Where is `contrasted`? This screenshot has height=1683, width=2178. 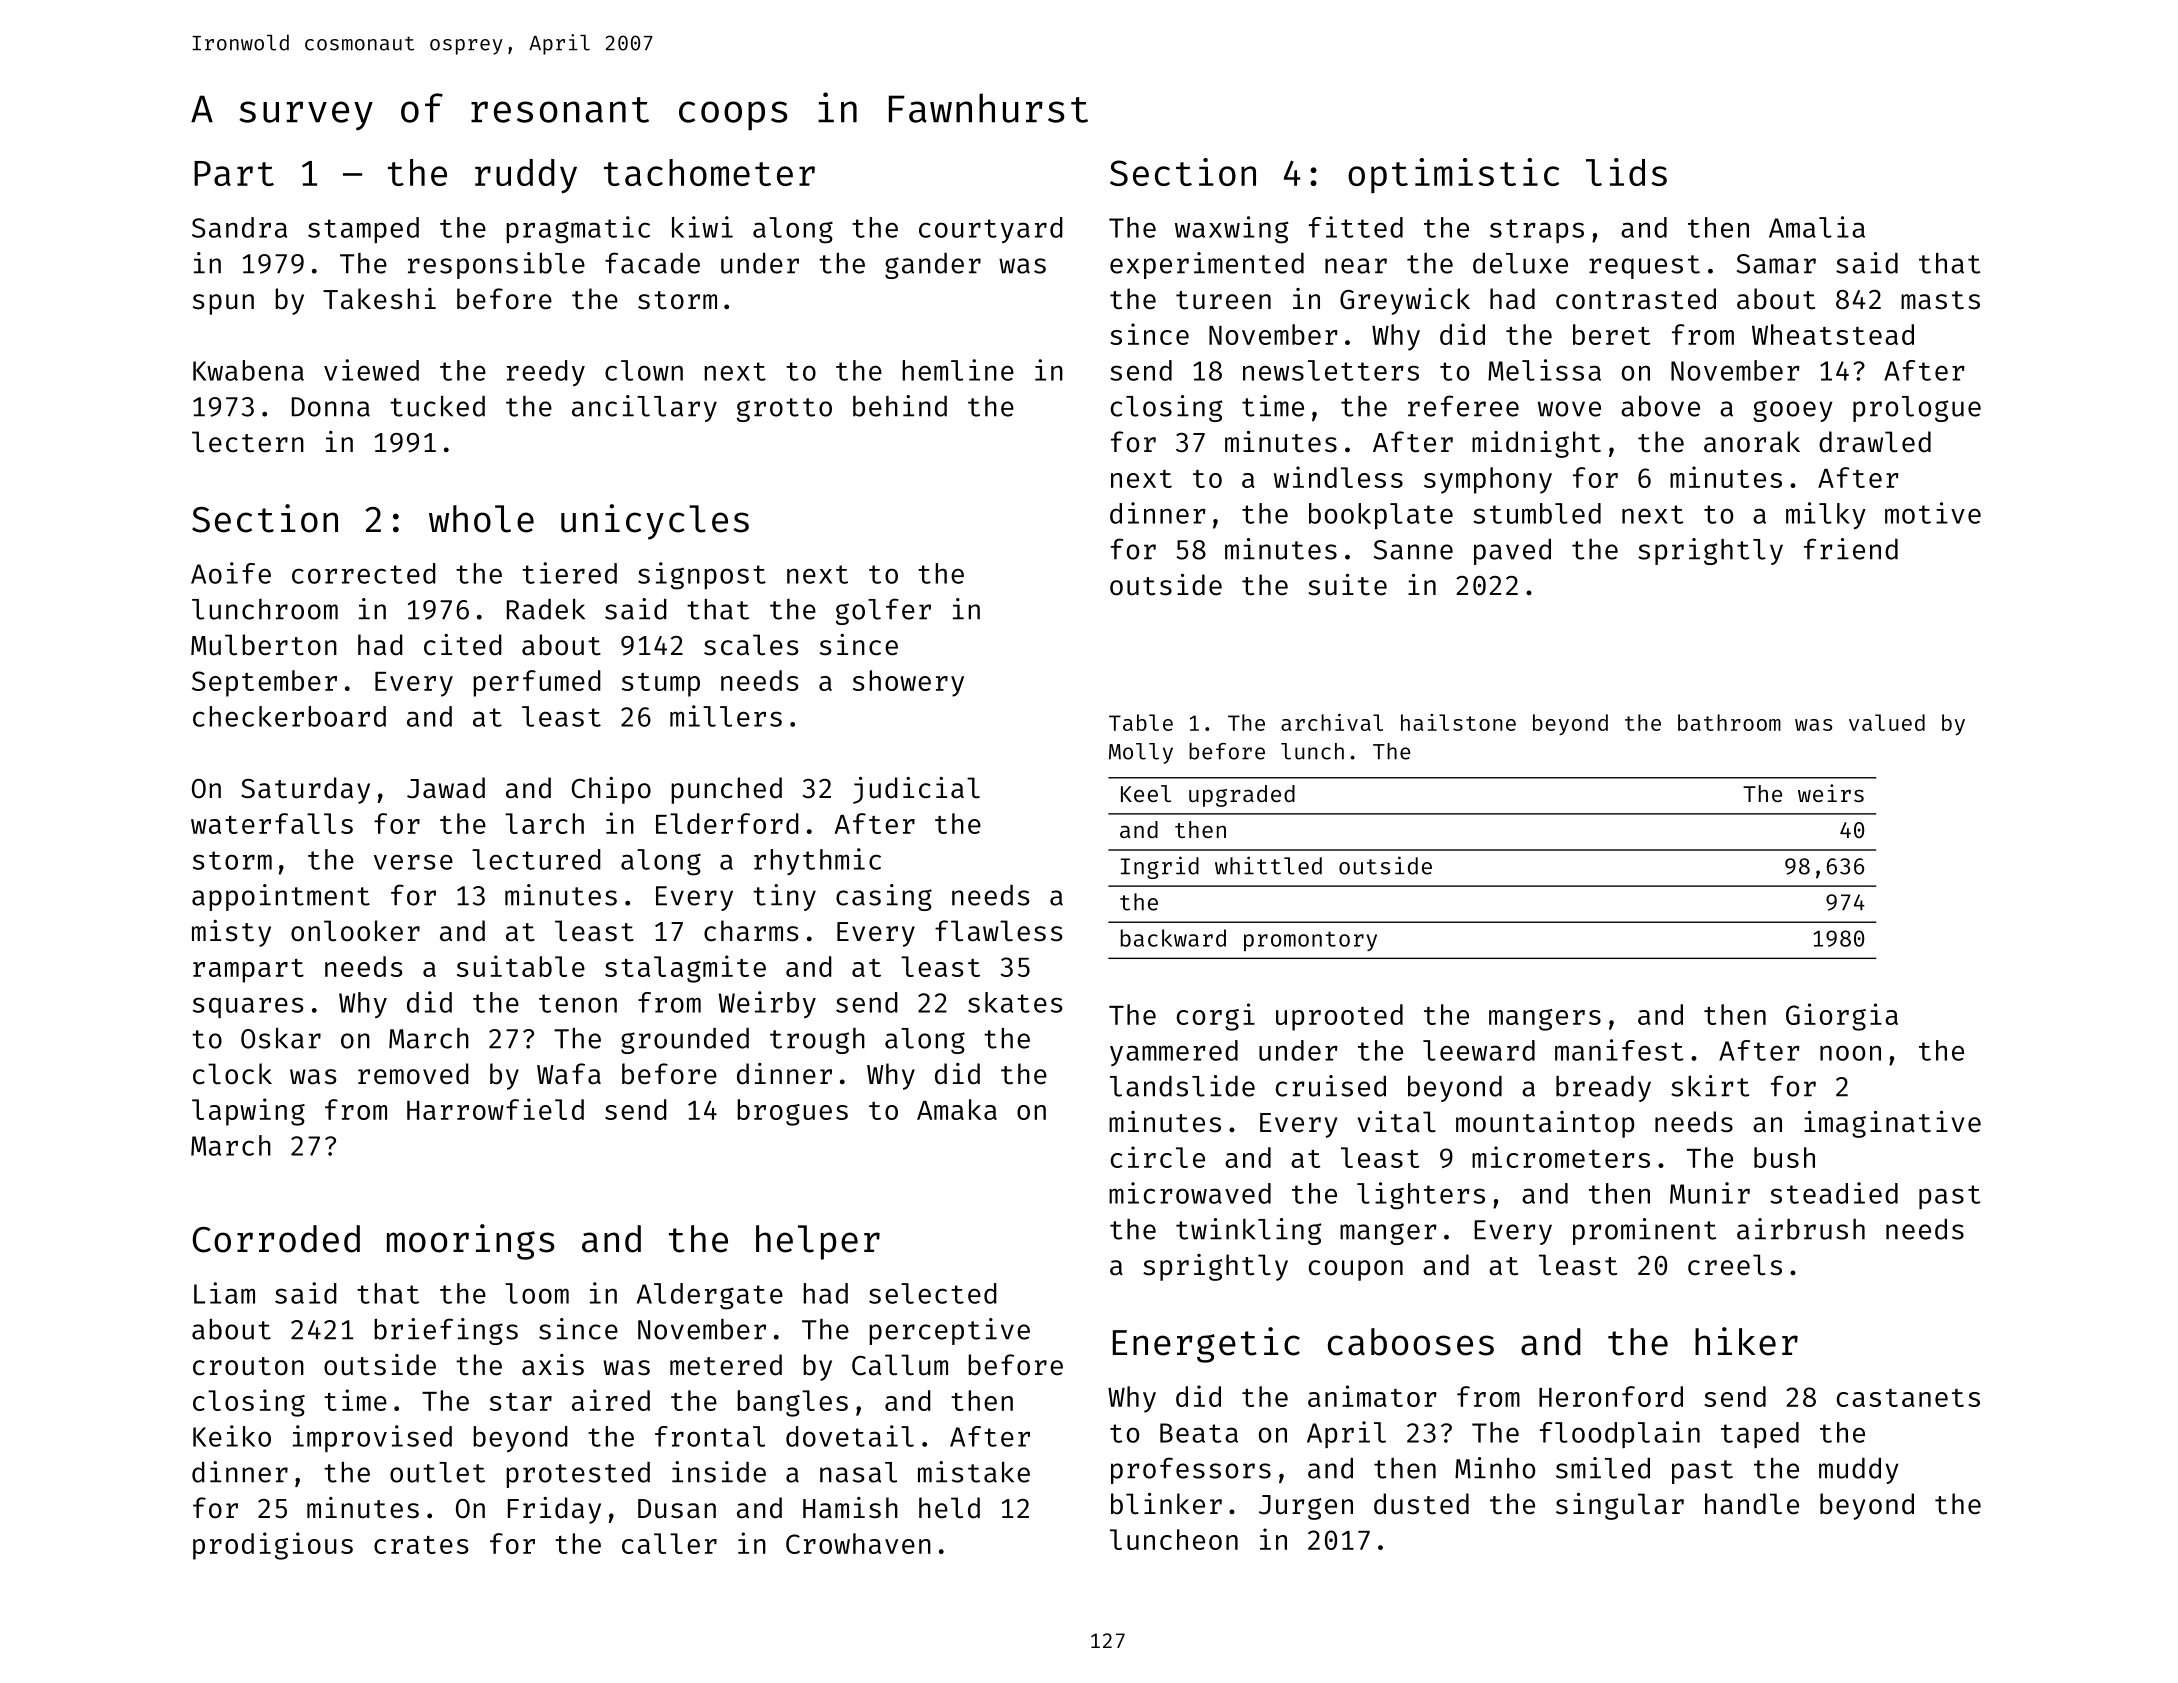 contrasted is located at coordinates (1636, 299).
